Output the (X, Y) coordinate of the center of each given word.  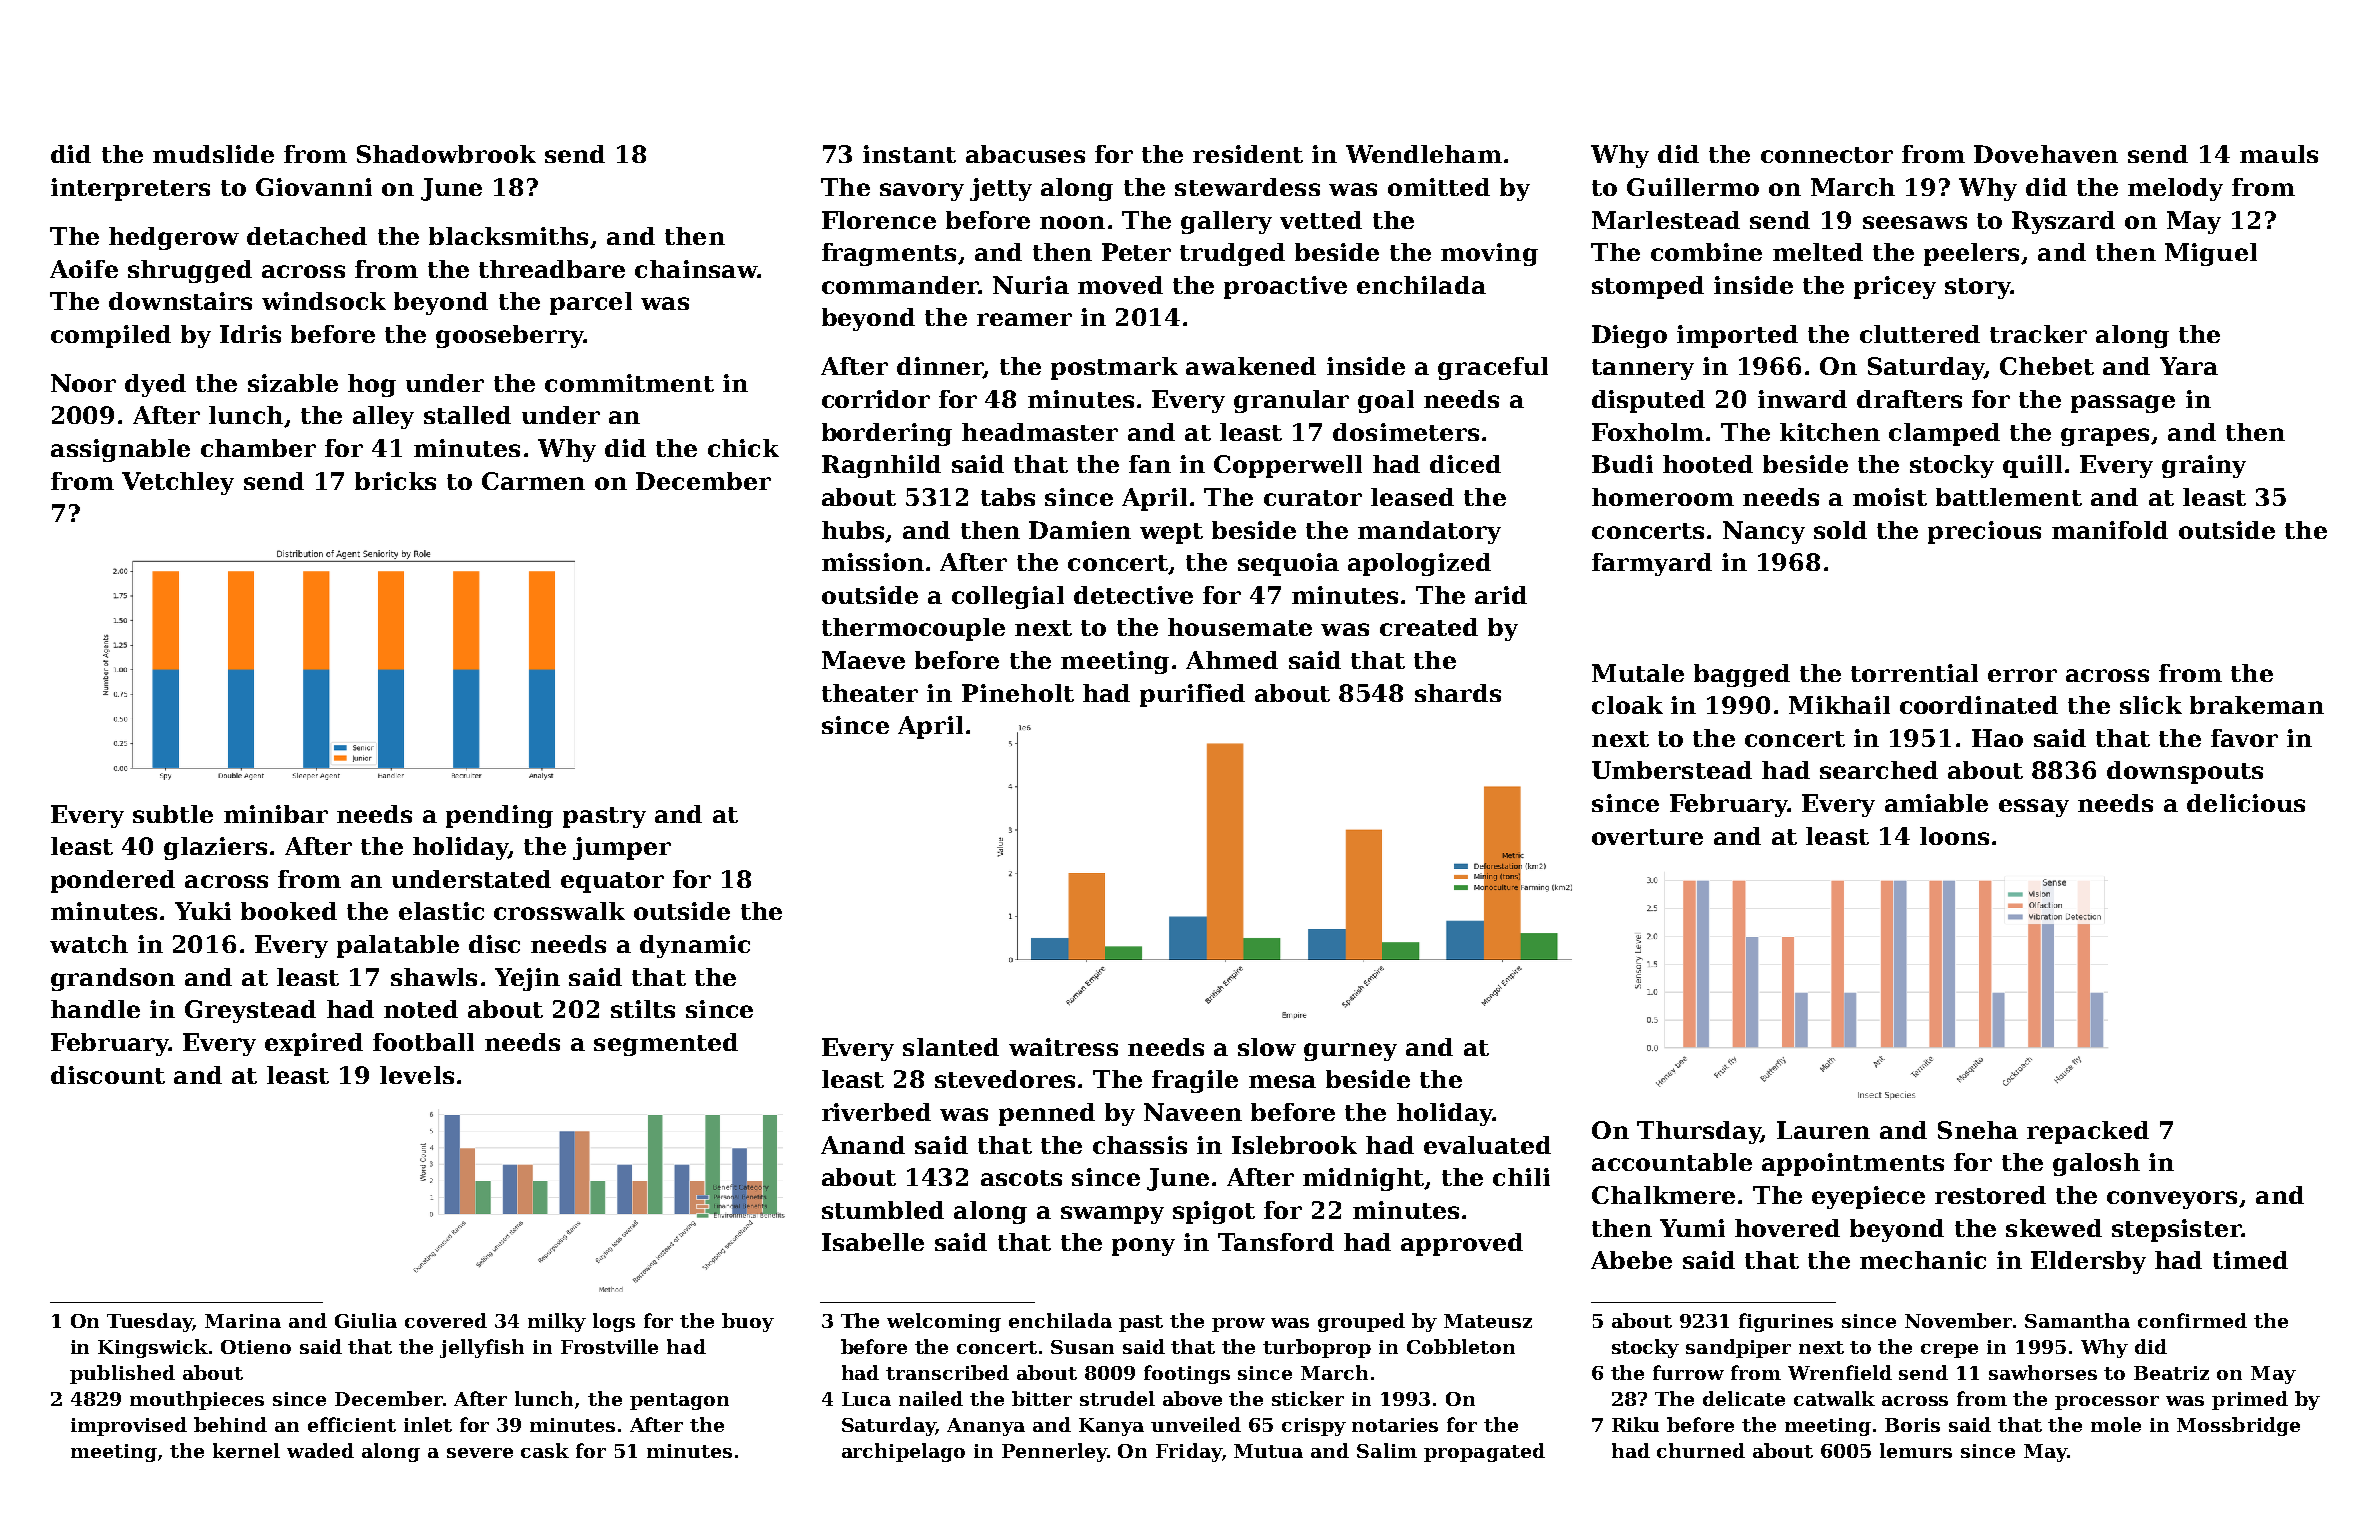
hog (372, 385)
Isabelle (873, 1242)
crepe (1949, 1351)
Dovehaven (2046, 154)
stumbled (883, 1210)
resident (1248, 154)
